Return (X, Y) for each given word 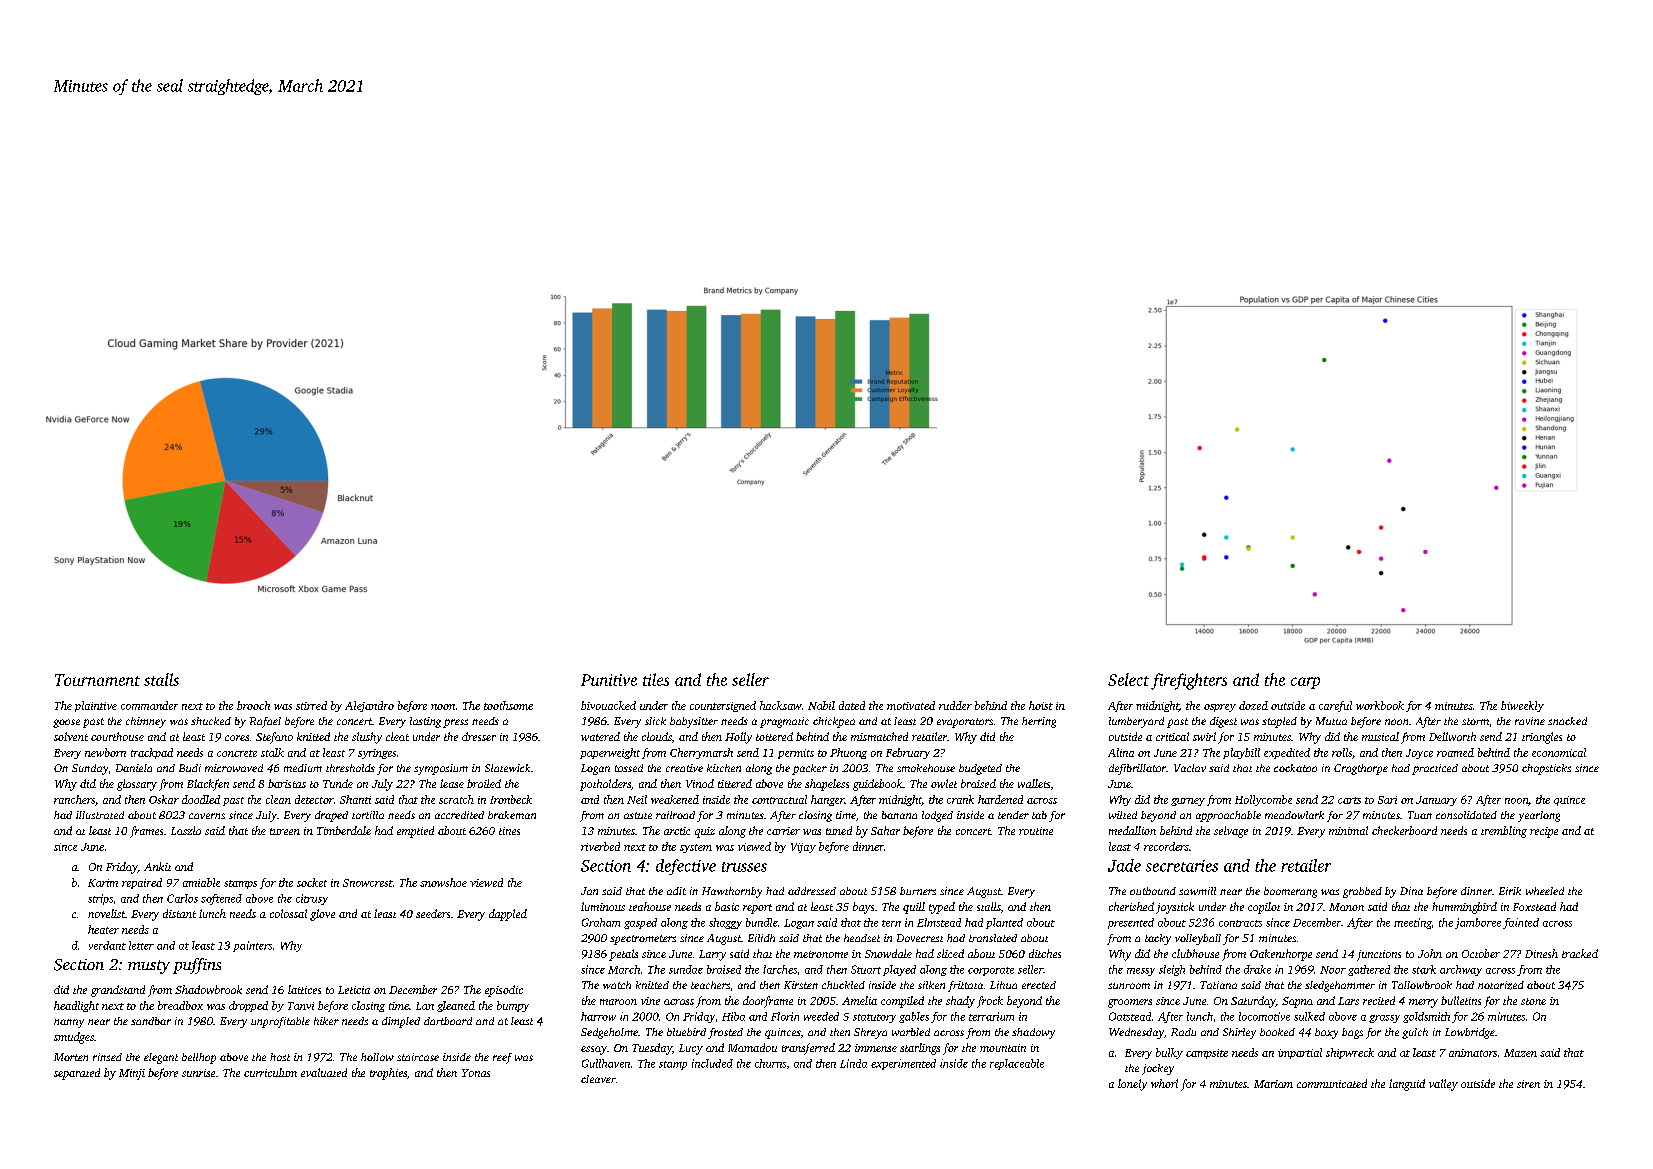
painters (252, 946)
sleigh (1172, 970)
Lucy (691, 1049)
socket (312, 882)
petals (623, 955)
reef (502, 1058)
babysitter (694, 722)
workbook (1380, 705)
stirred (311, 705)
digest (1223, 722)
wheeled (1545, 891)
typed (942, 908)
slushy (367, 738)
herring (1039, 722)
